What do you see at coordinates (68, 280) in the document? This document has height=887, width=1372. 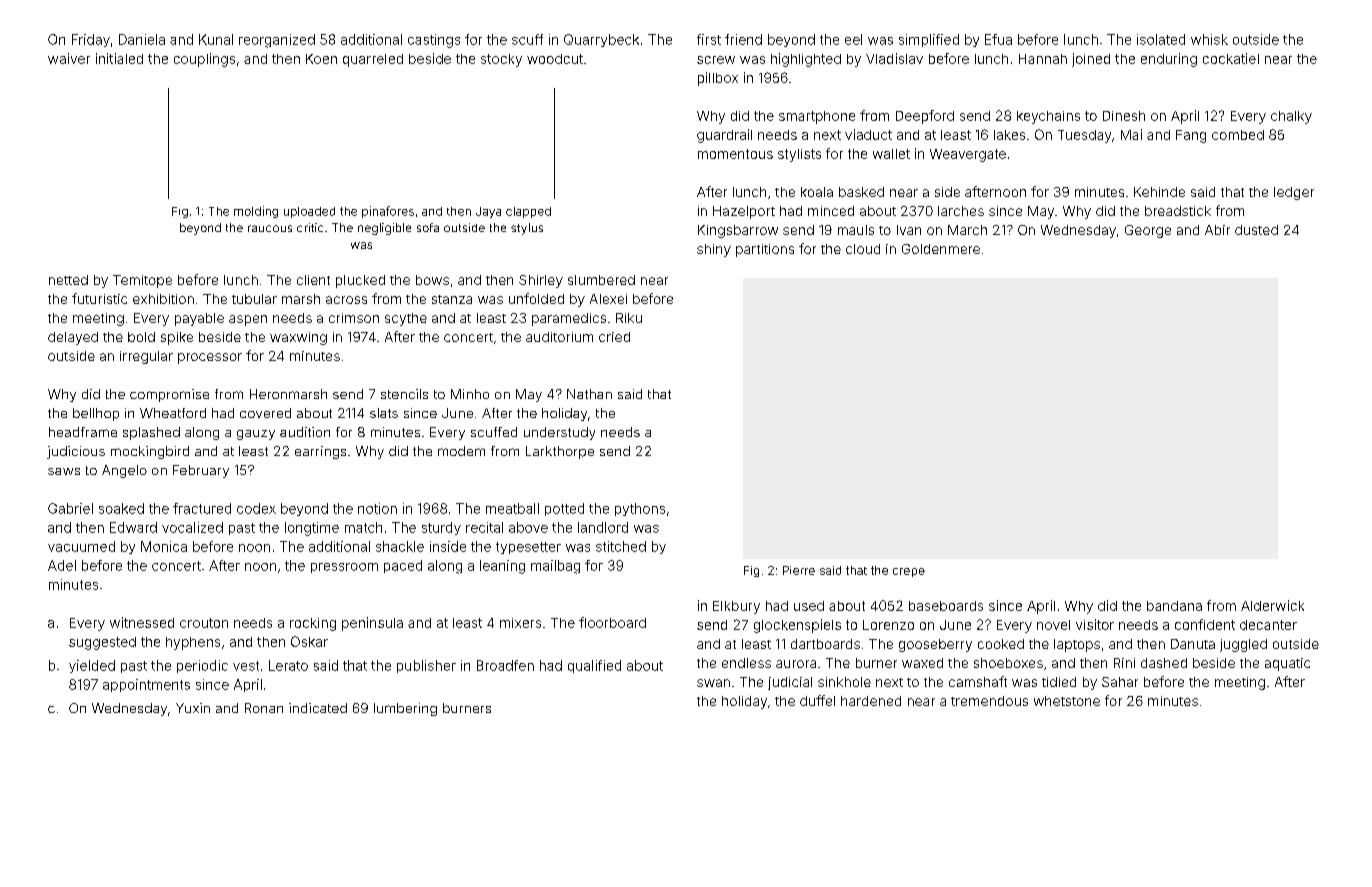 I see `netted` at bounding box center [68, 280].
